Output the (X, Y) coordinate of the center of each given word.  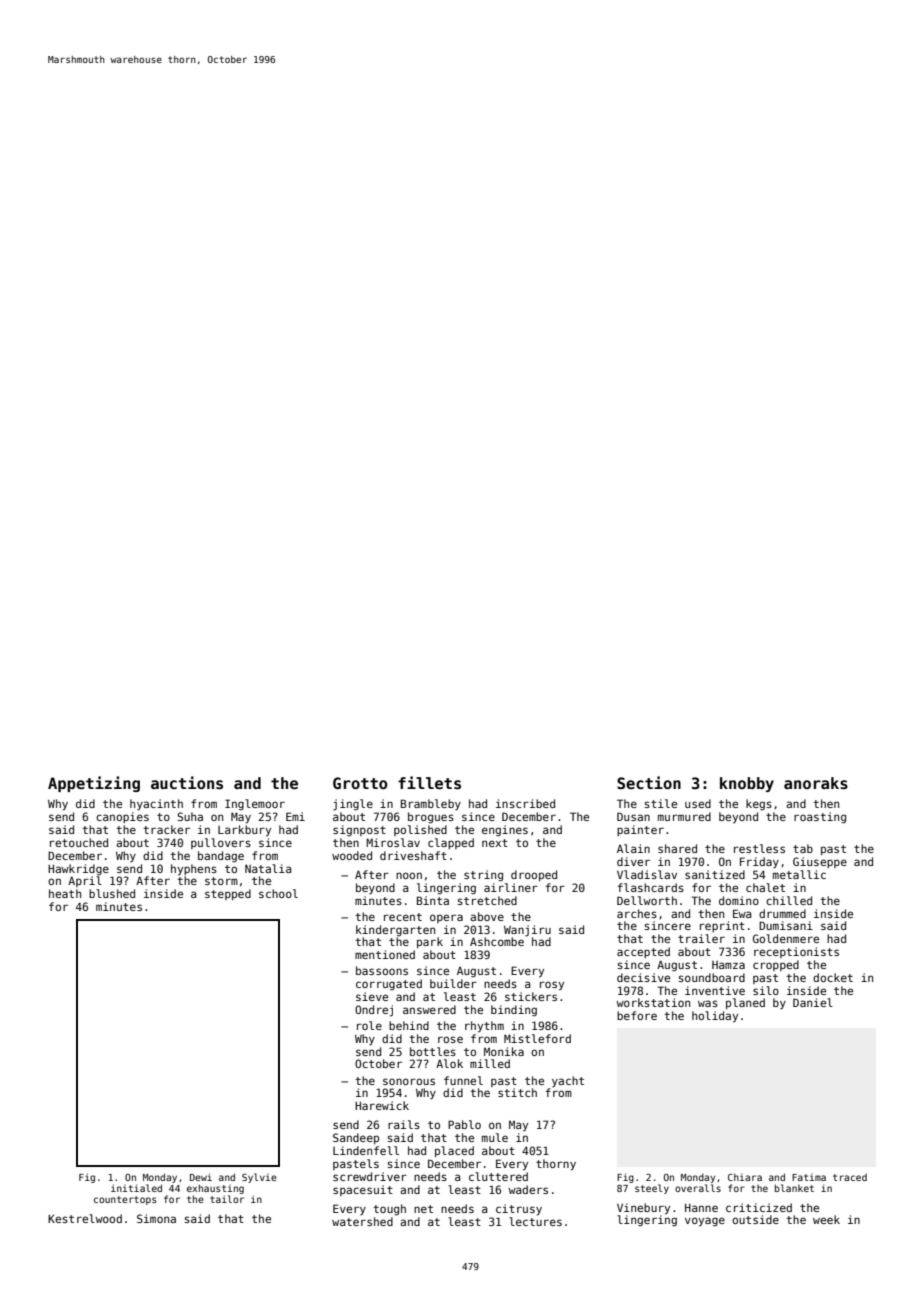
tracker (166, 829)
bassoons (382, 970)
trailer (701, 938)
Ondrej (374, 1011)
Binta (433, 900)
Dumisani (786, 925)
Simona (156, 1218)
